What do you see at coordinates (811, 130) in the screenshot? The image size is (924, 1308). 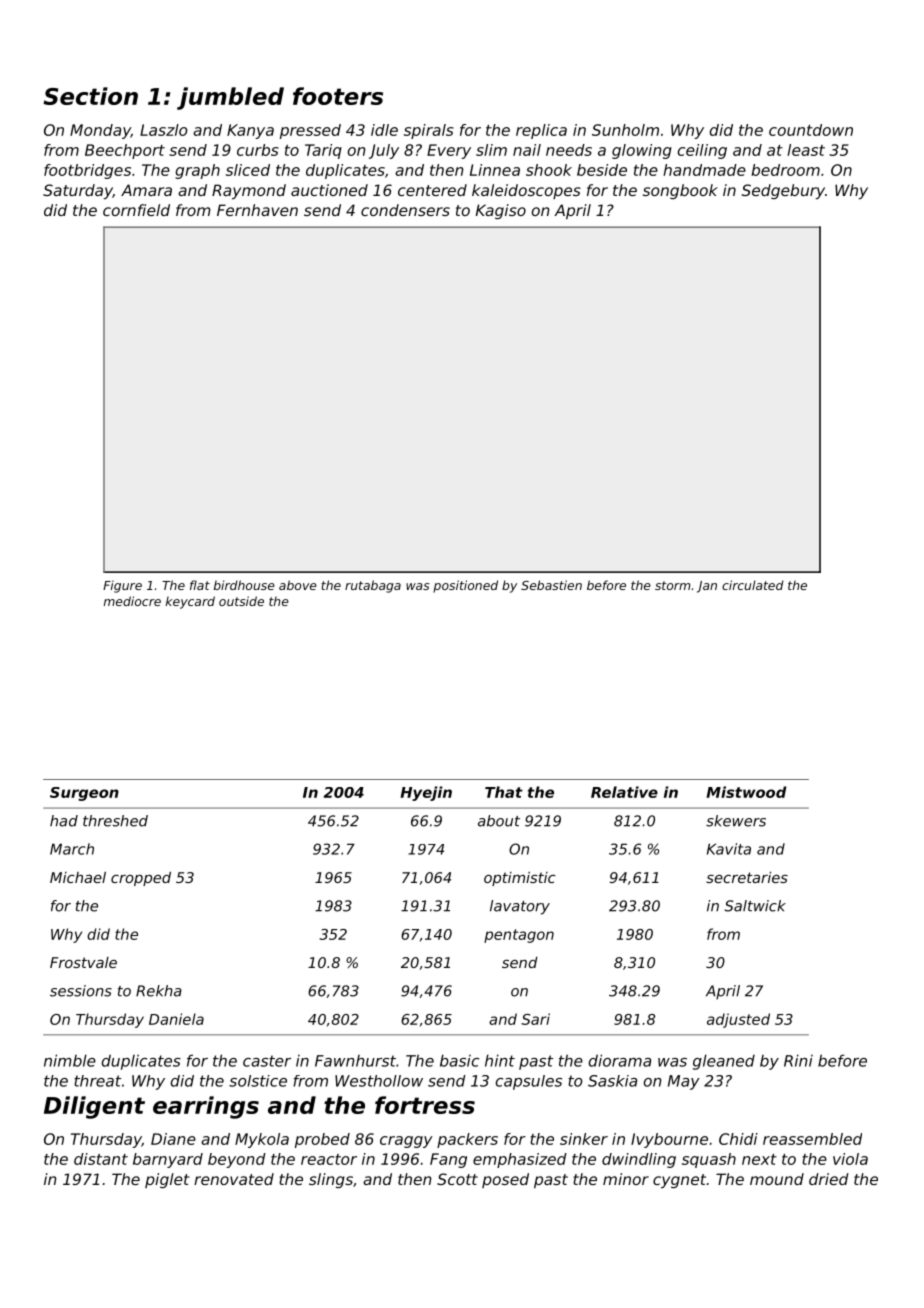 I see `countdown` at bounding box center [811, 130].
